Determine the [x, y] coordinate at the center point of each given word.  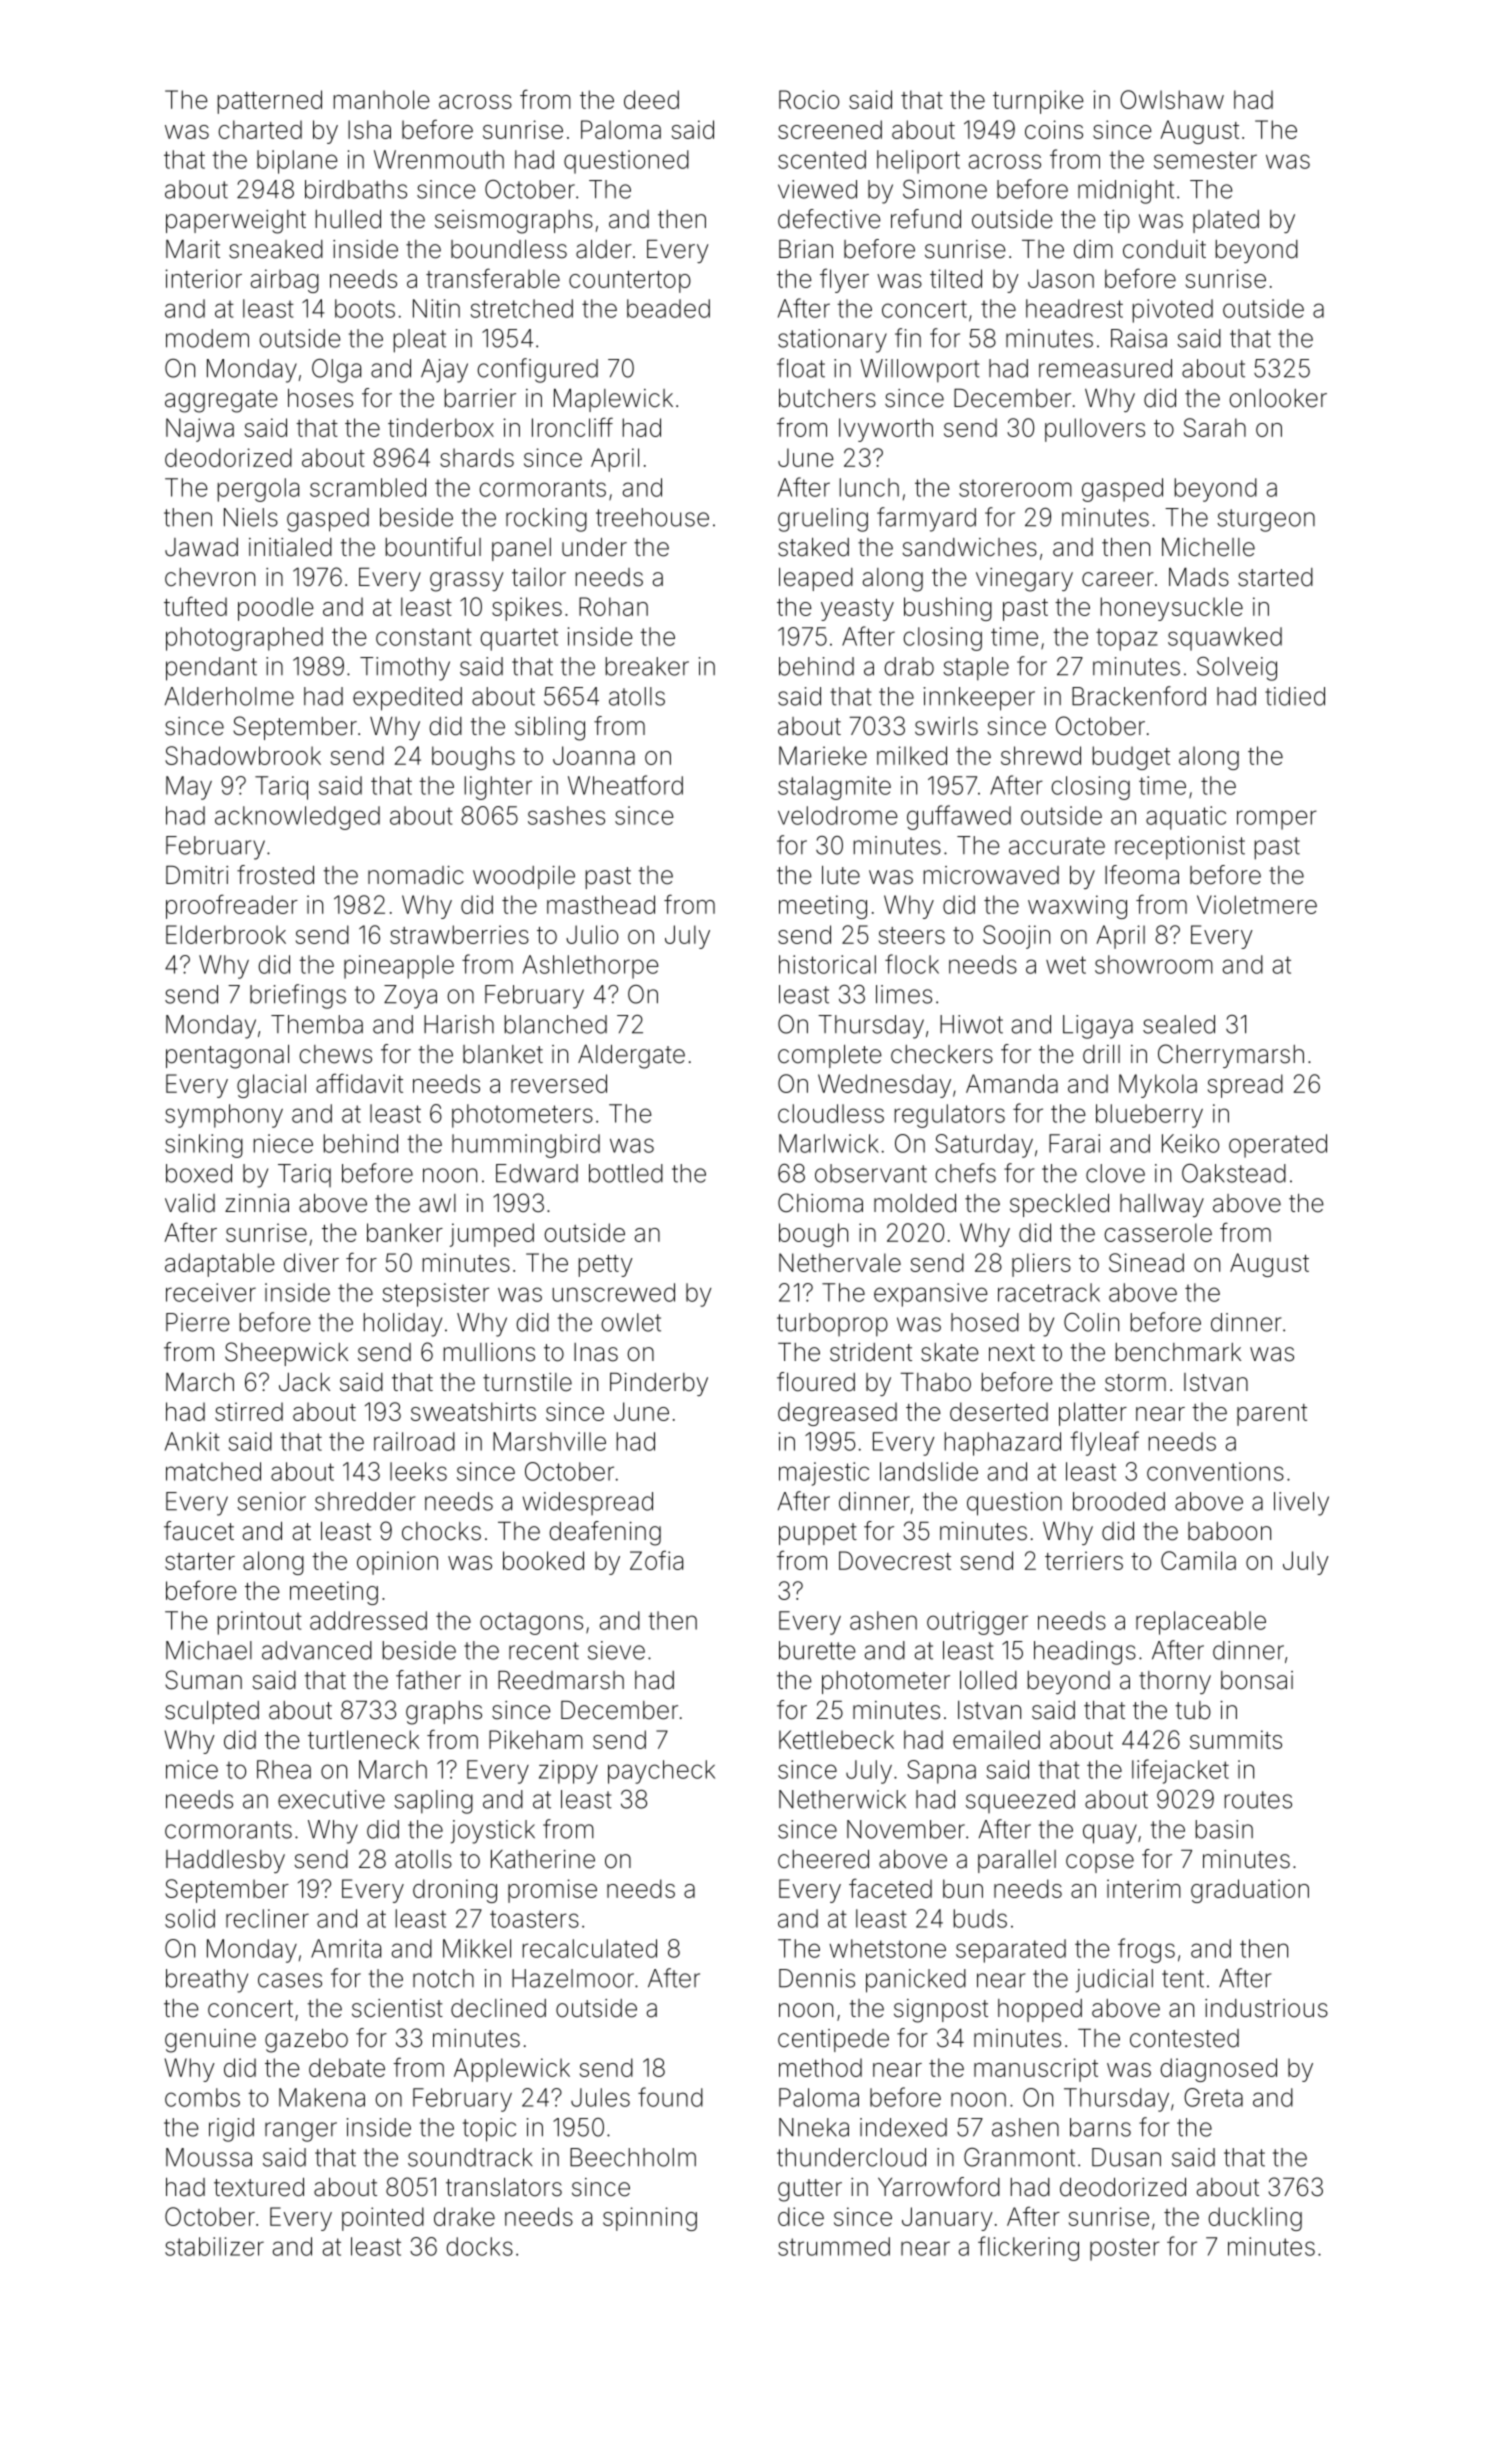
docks [479, 2246]
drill [1101, 1054]
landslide [929, 1471]
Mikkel [477, 1948]
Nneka [814, 2127]
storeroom [1015, 488]
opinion [397, 1563]
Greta [1213, 2097]
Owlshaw [1172, 99]
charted [260, 129]
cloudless [831, 1113]
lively [1301, 1504]
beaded [668, 308]
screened [830, 129]
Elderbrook [226, 934]
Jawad [201, 547]
